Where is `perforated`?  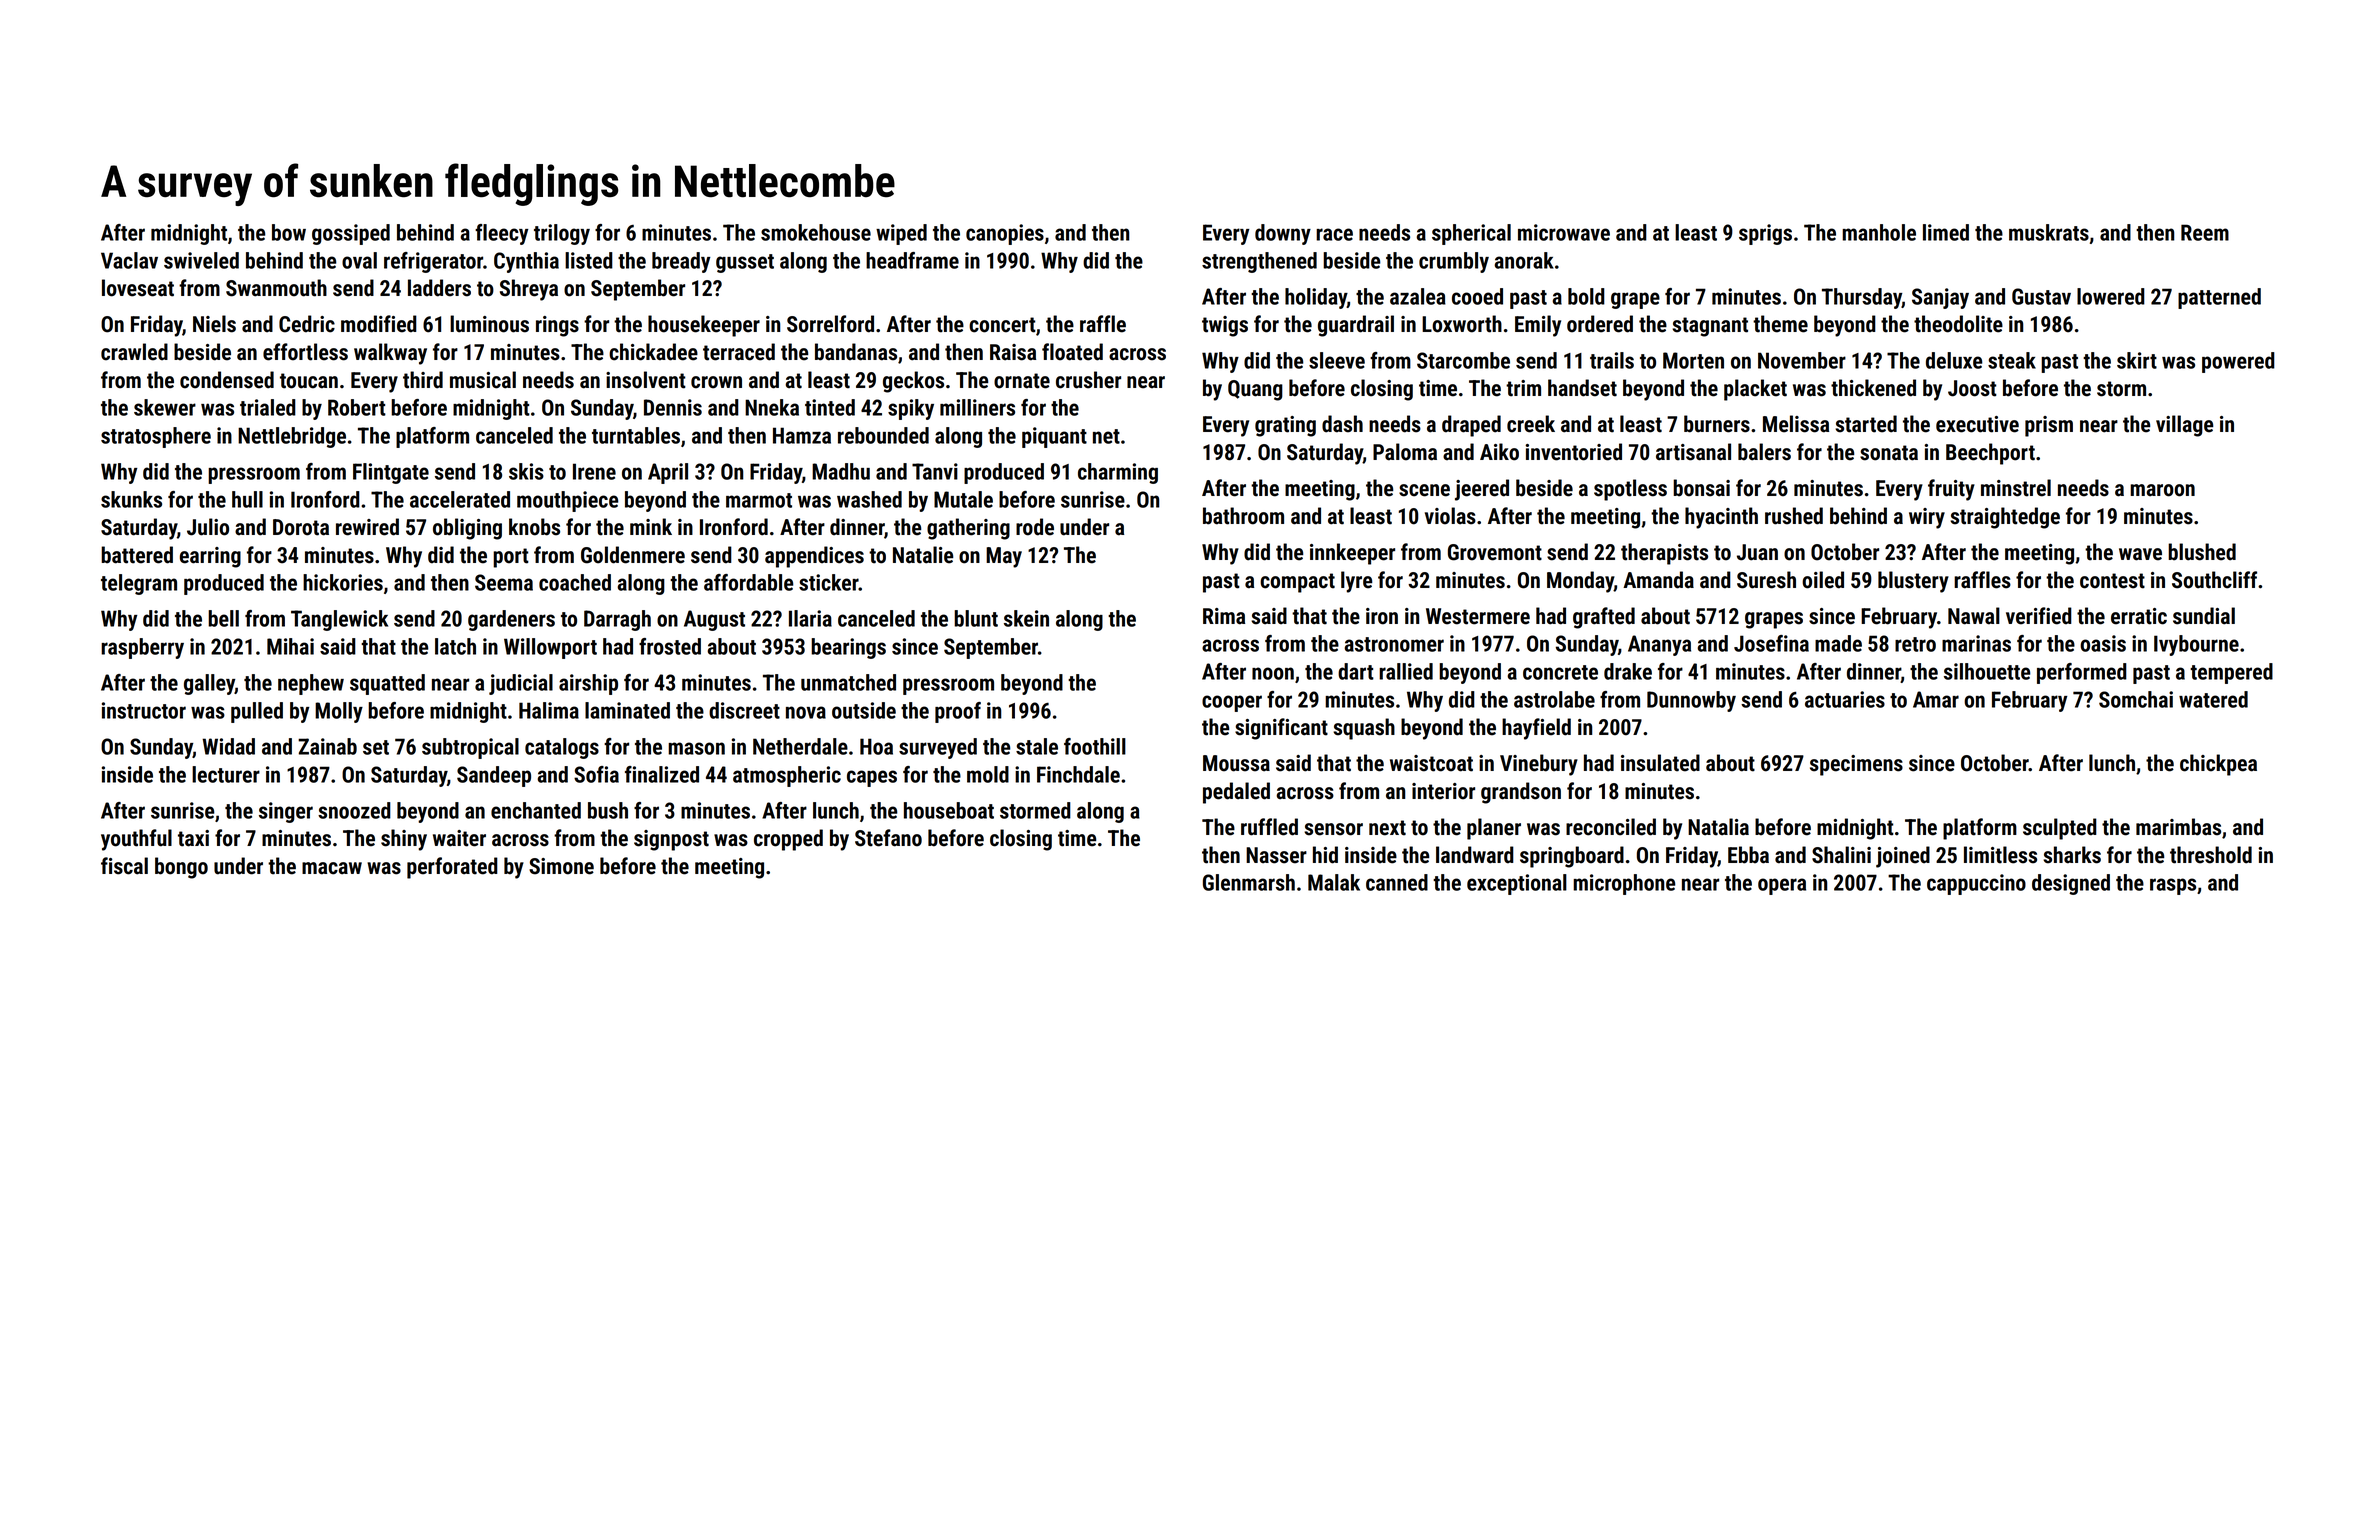 perforated is located at coordinates (452, 868).
